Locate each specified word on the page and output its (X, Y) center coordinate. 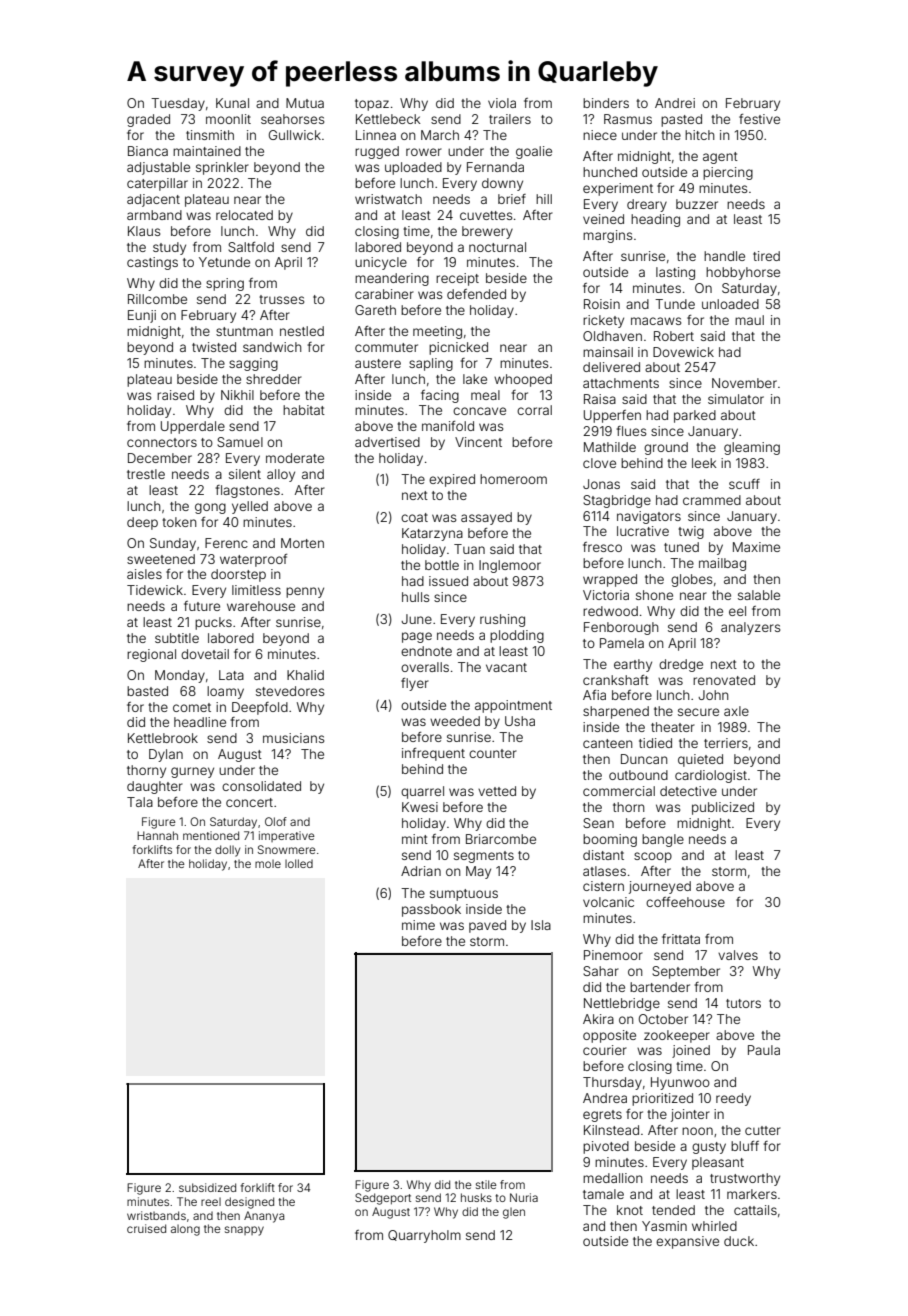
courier (605, 1050)
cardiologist (711, 776)
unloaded (730, 304)
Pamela (622, 643)
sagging (253, 364)
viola (502, 103)
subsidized (207, 1187)
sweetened (161, 559)
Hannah (157, 835)
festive (759, 119)
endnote (426, 651)
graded (148, 120)
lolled (299, 863)
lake (475, 379)
